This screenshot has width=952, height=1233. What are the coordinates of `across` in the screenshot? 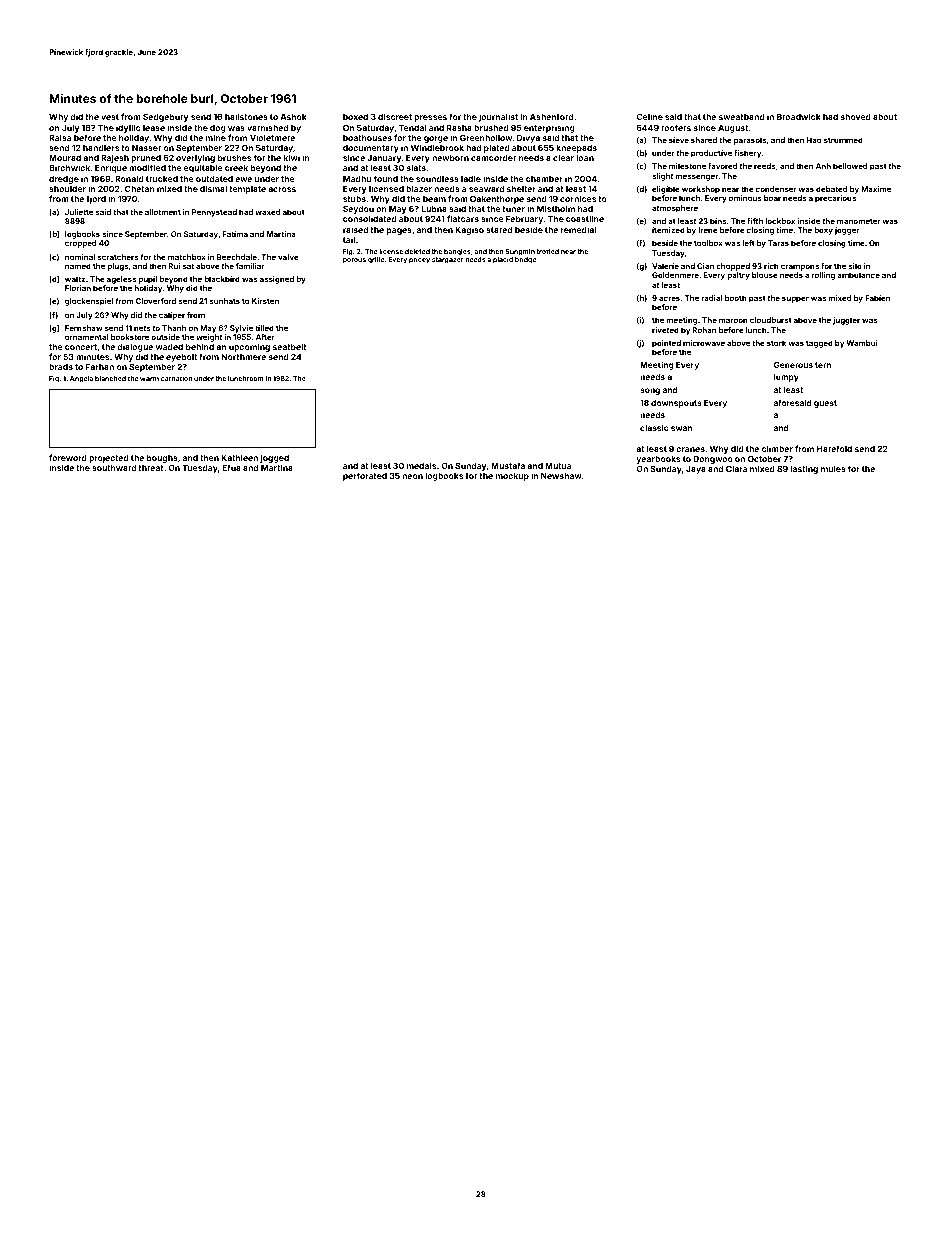 It's located at (282, 189).
